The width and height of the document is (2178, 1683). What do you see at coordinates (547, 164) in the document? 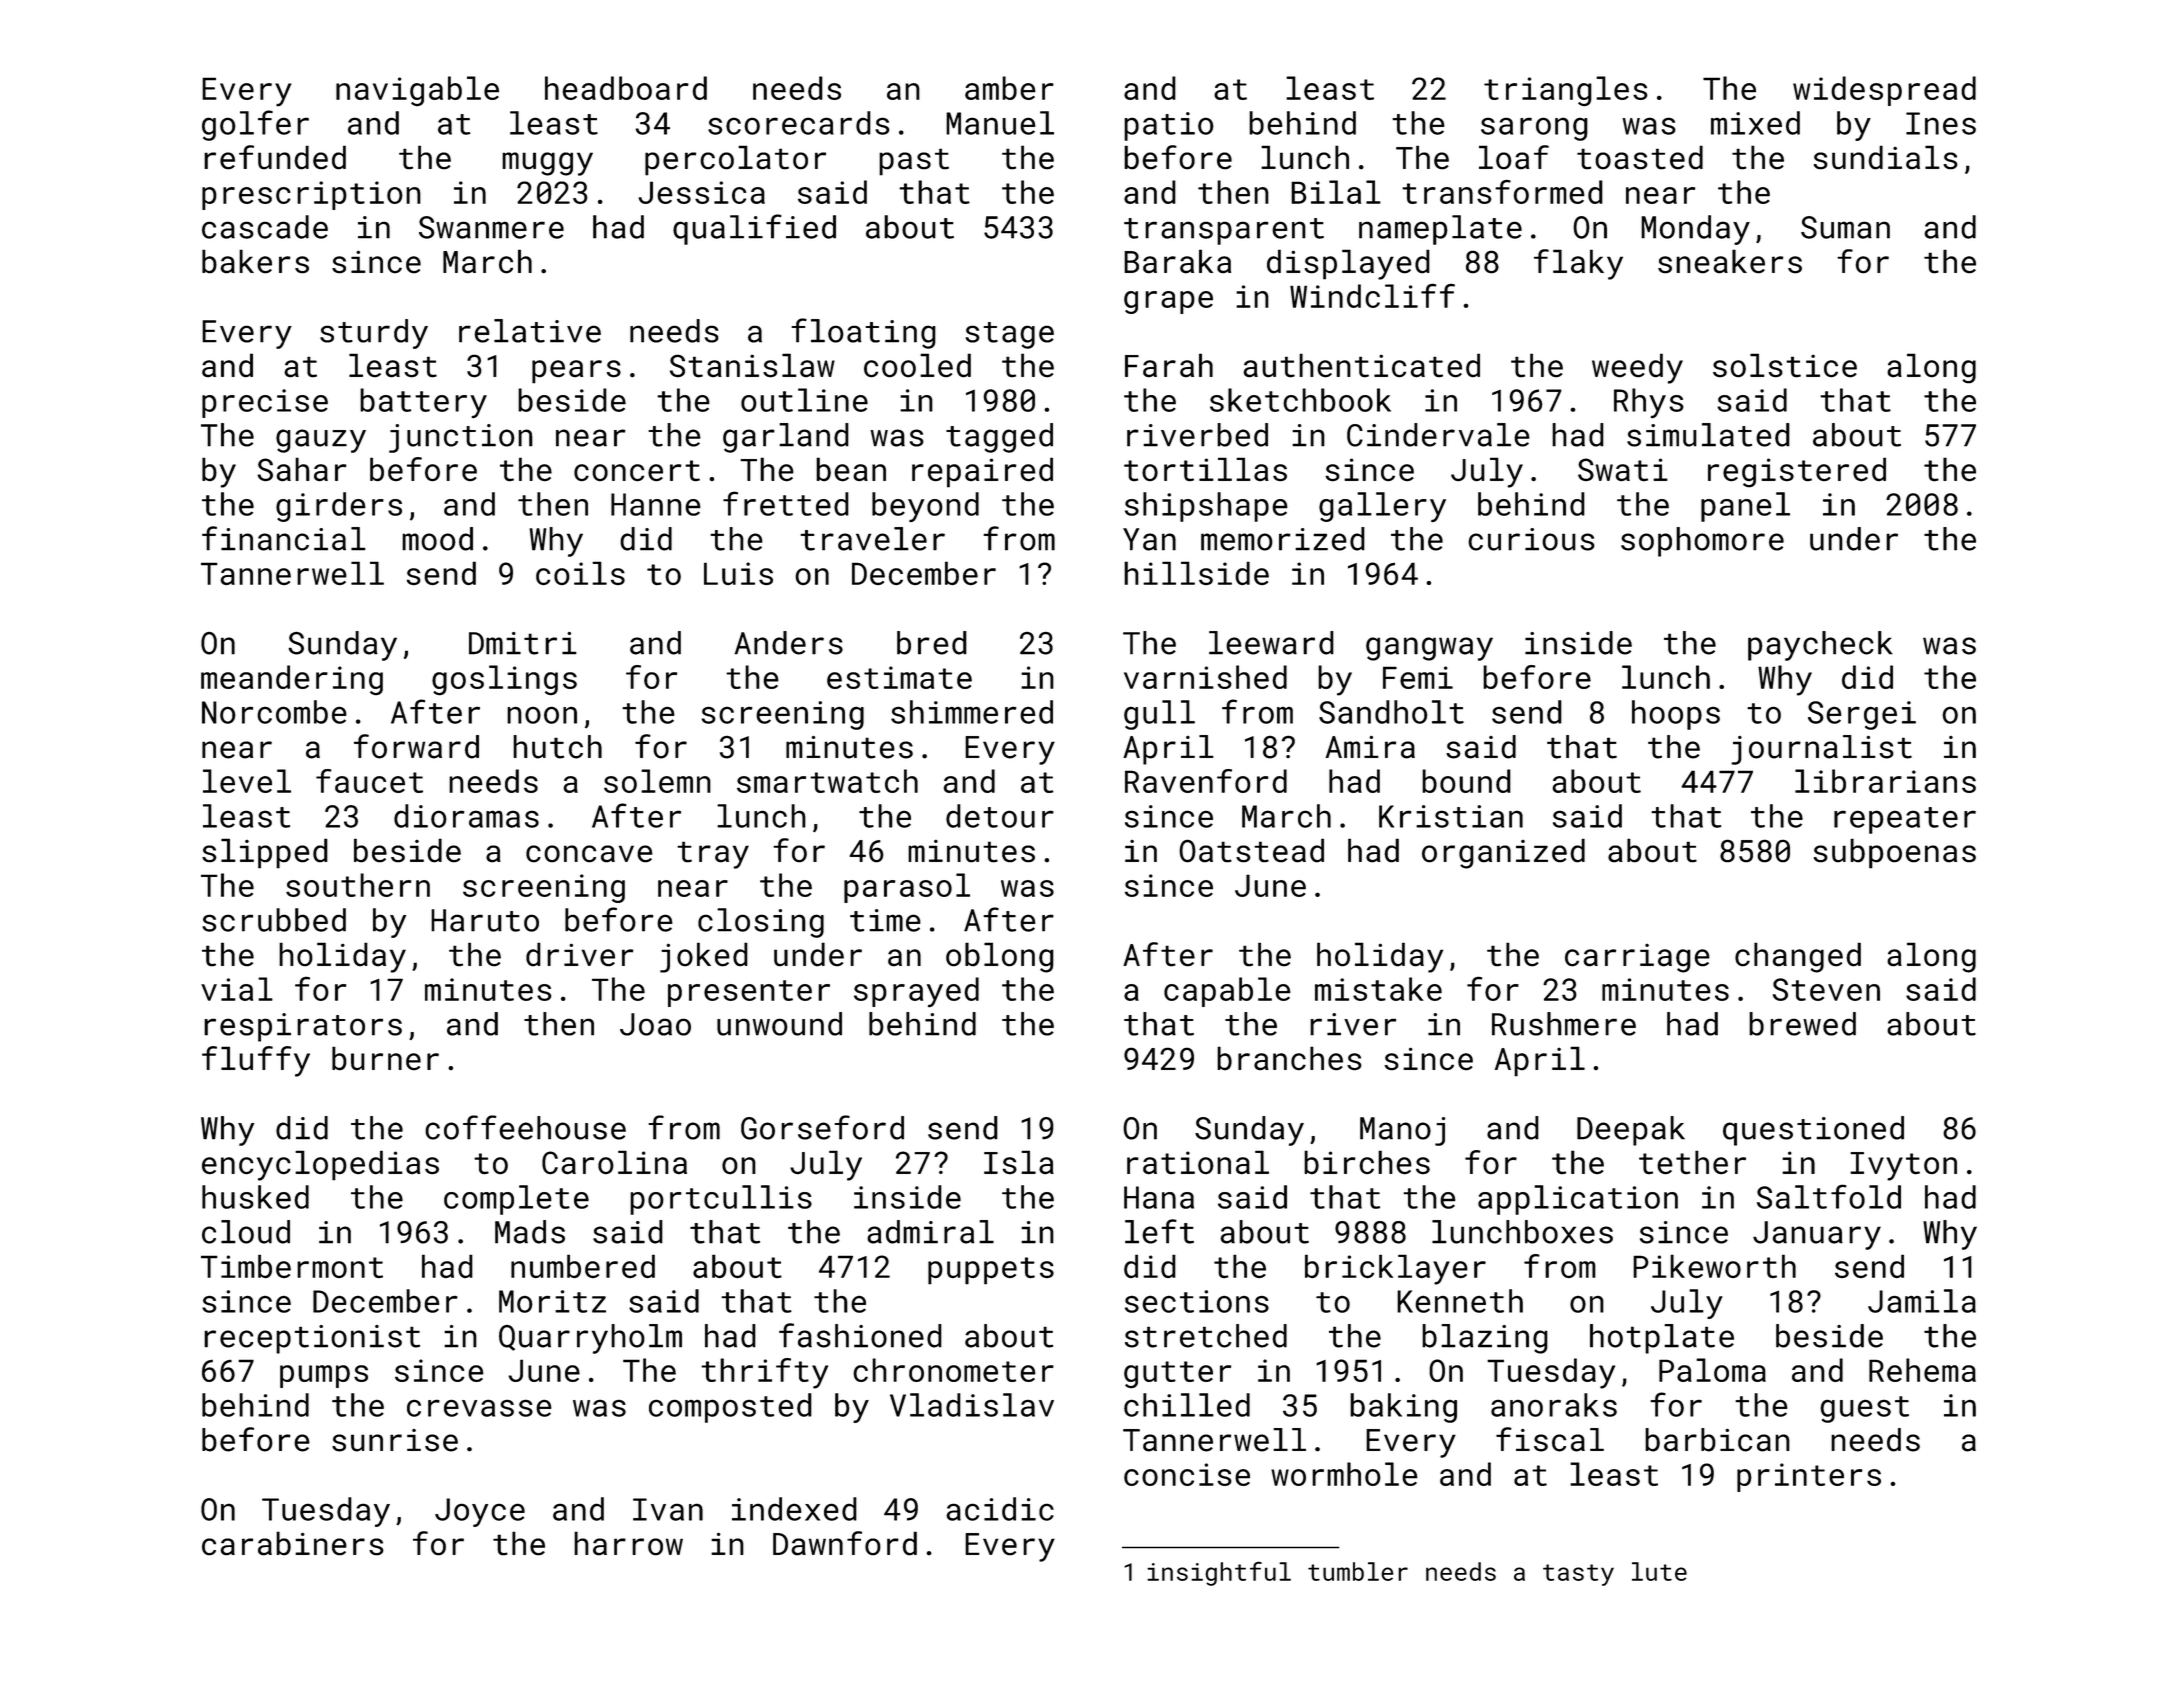
I see `muggy` at bounding box center [547, 164].
